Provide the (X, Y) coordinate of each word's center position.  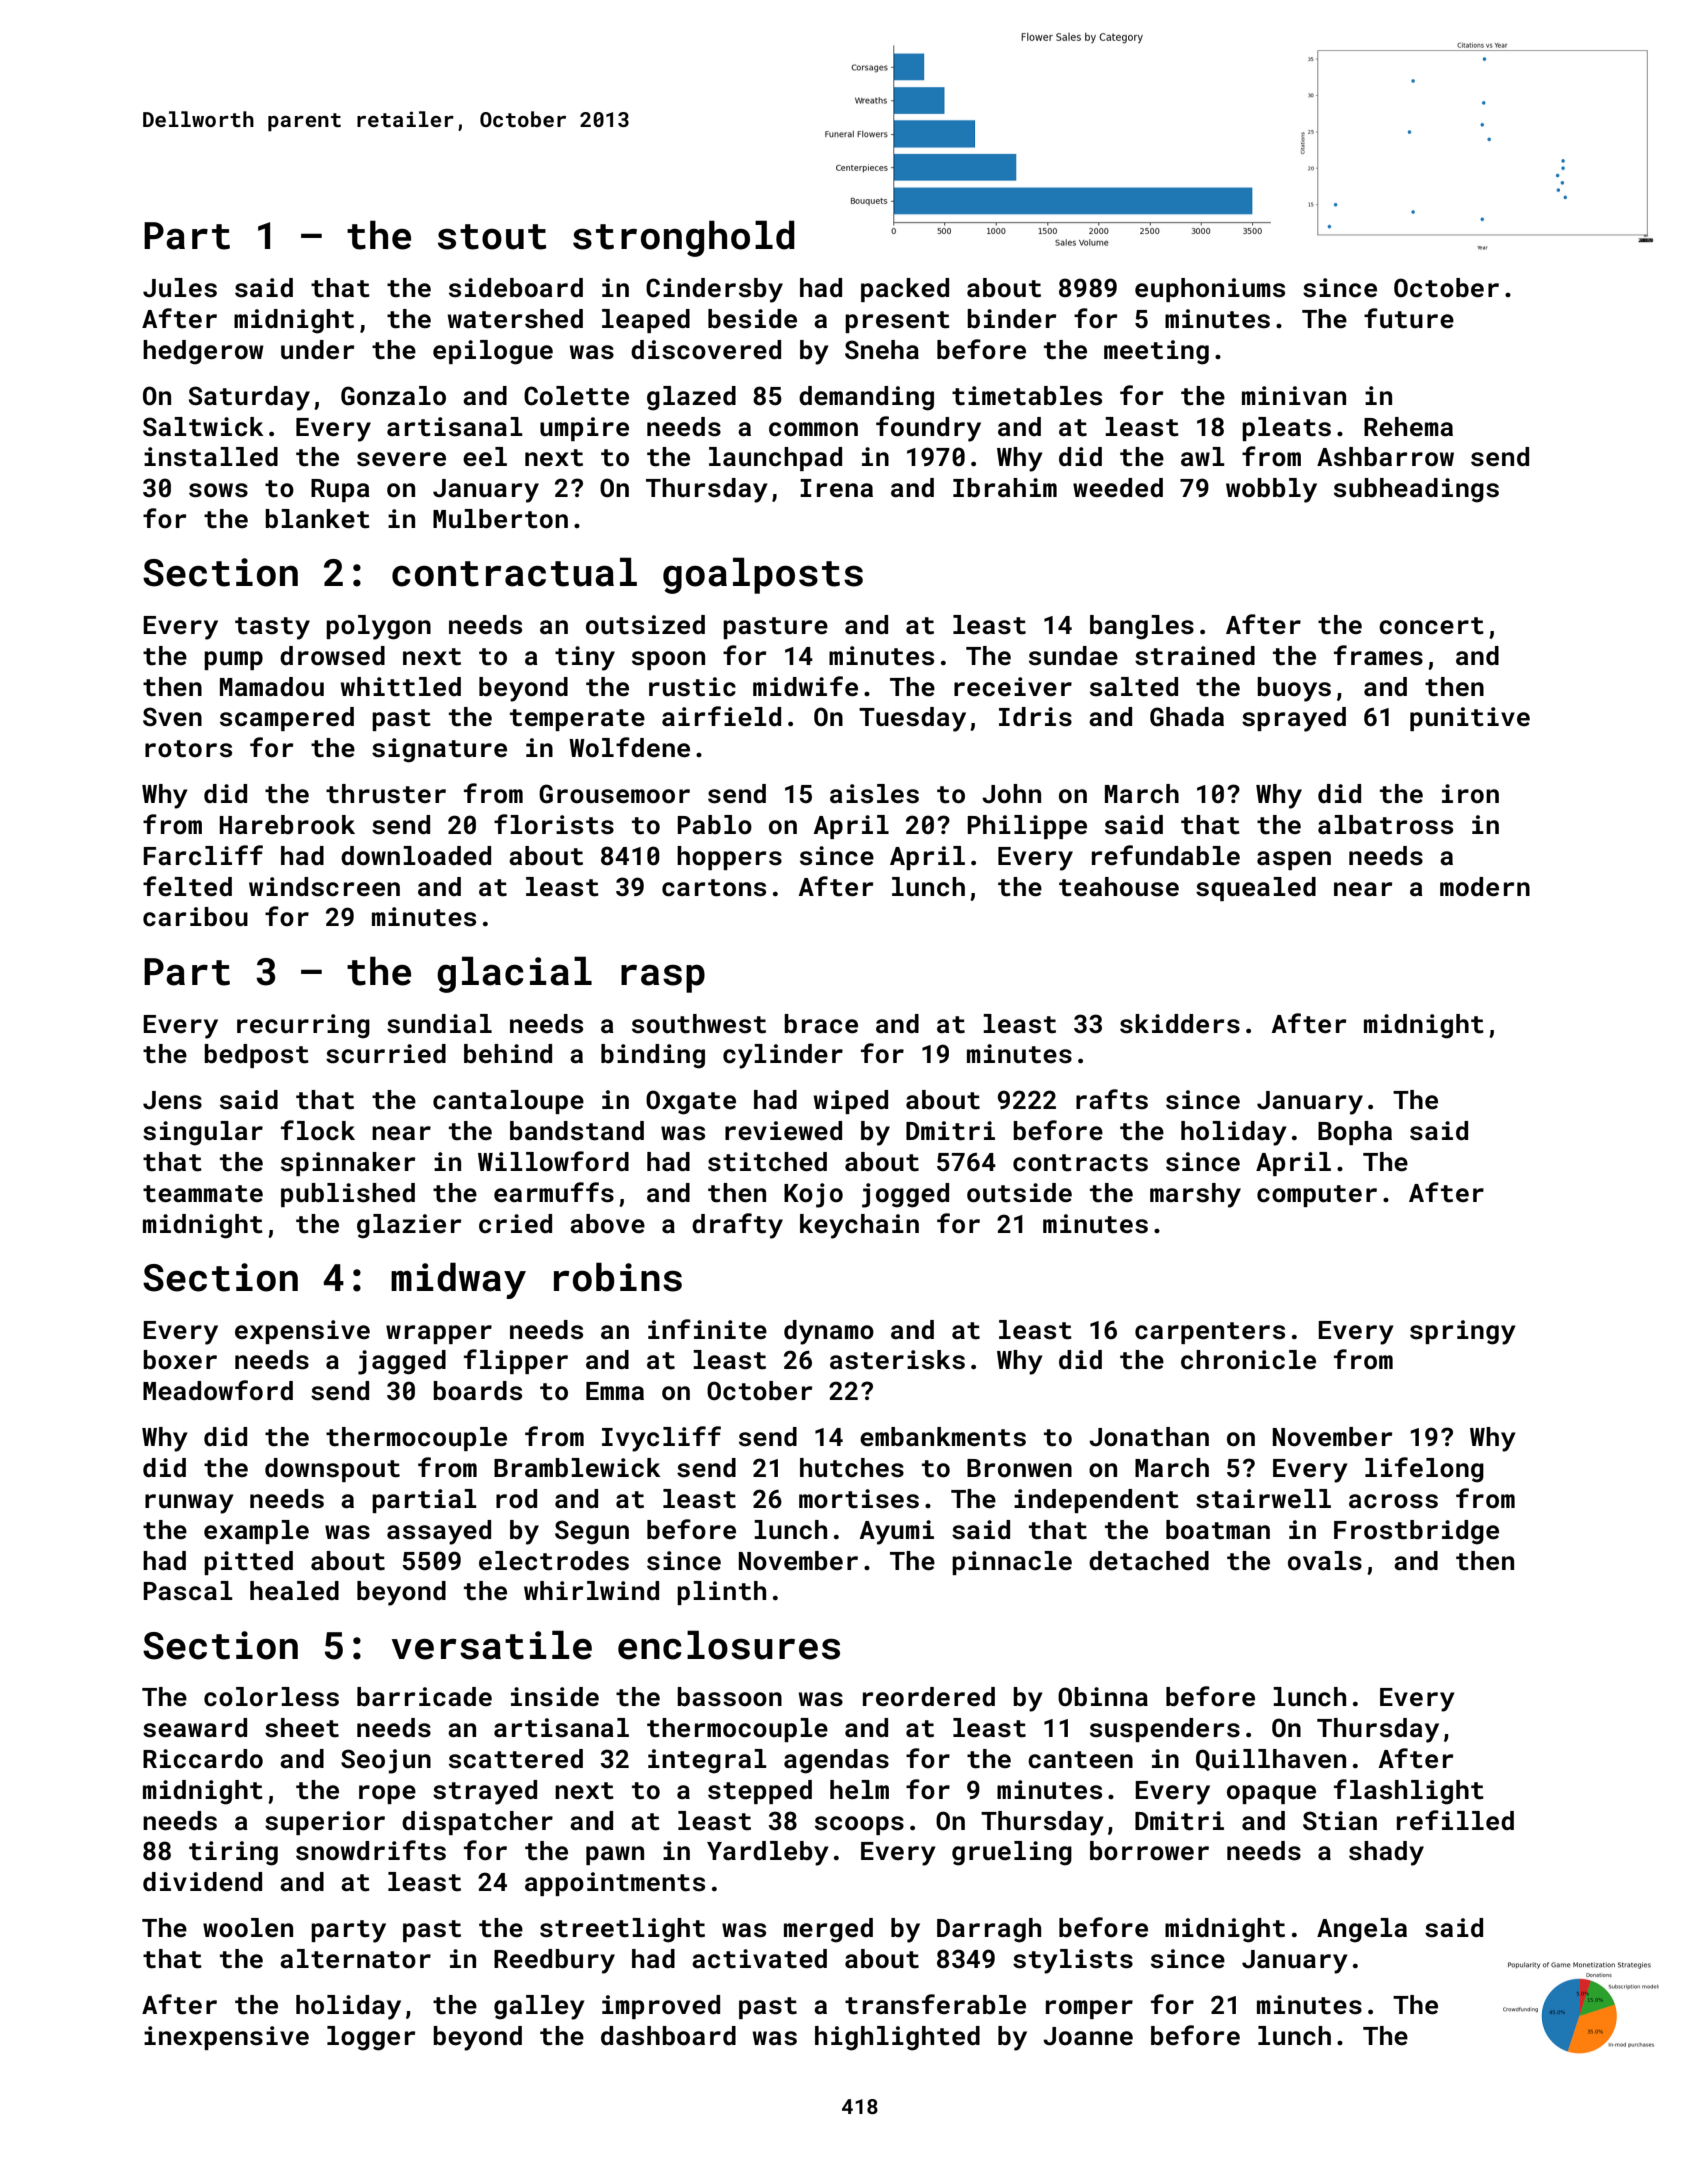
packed (905, 290)
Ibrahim (1005, 488)
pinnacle (1012, 1563)
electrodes (554, 1561)
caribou (195, 917)
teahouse (1119, 887)
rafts (1112, 1099)
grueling (1012, 1853)
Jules (180, 288)
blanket (317, 519)
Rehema (1408, 427)
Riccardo (203, 1759)
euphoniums (1210, 290)
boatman (1218, 1530)
